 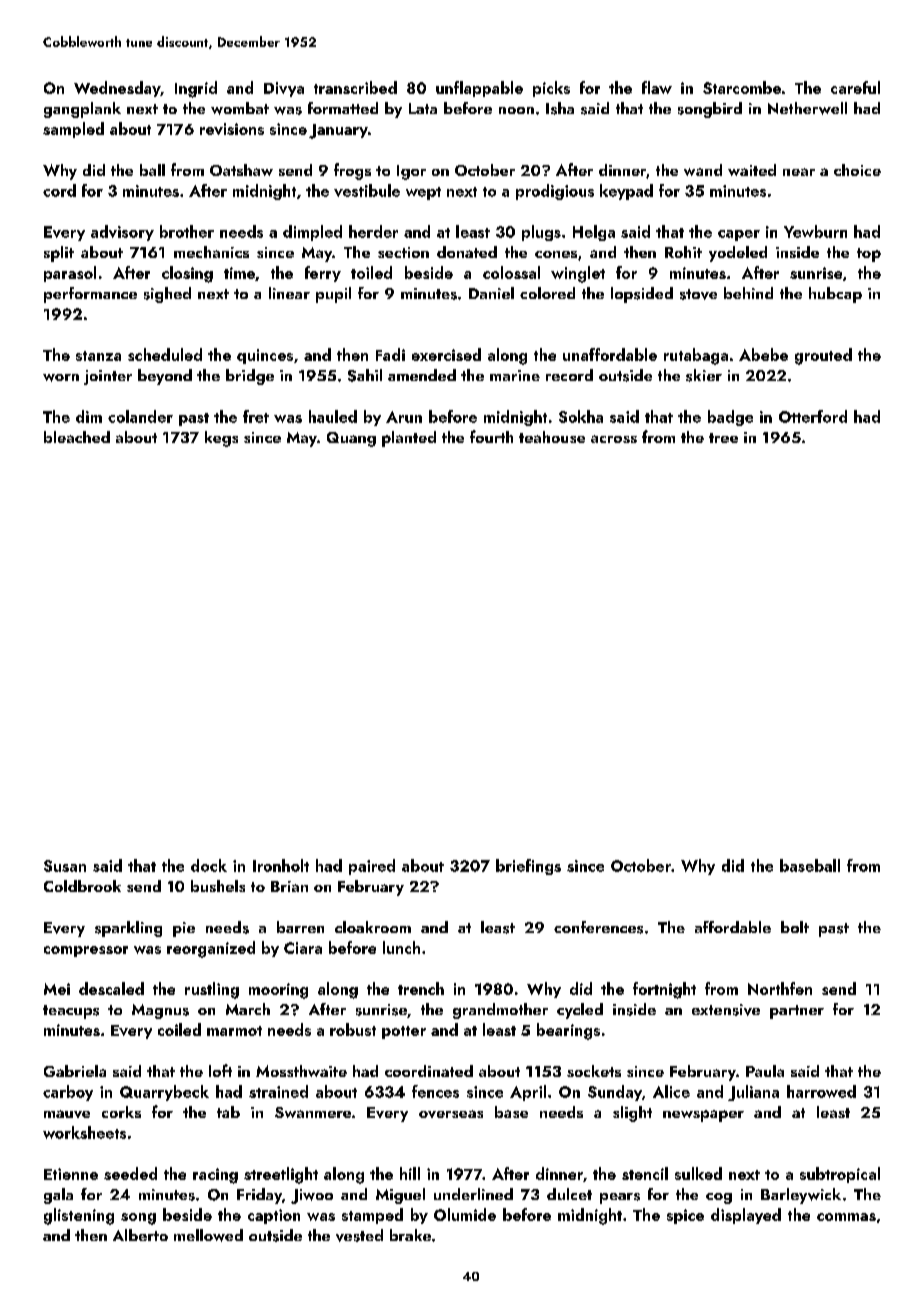 What do you see at coordinates (281, 865) in the screenshot?
I see `Ironholt` at bounding box center [281, 865].
